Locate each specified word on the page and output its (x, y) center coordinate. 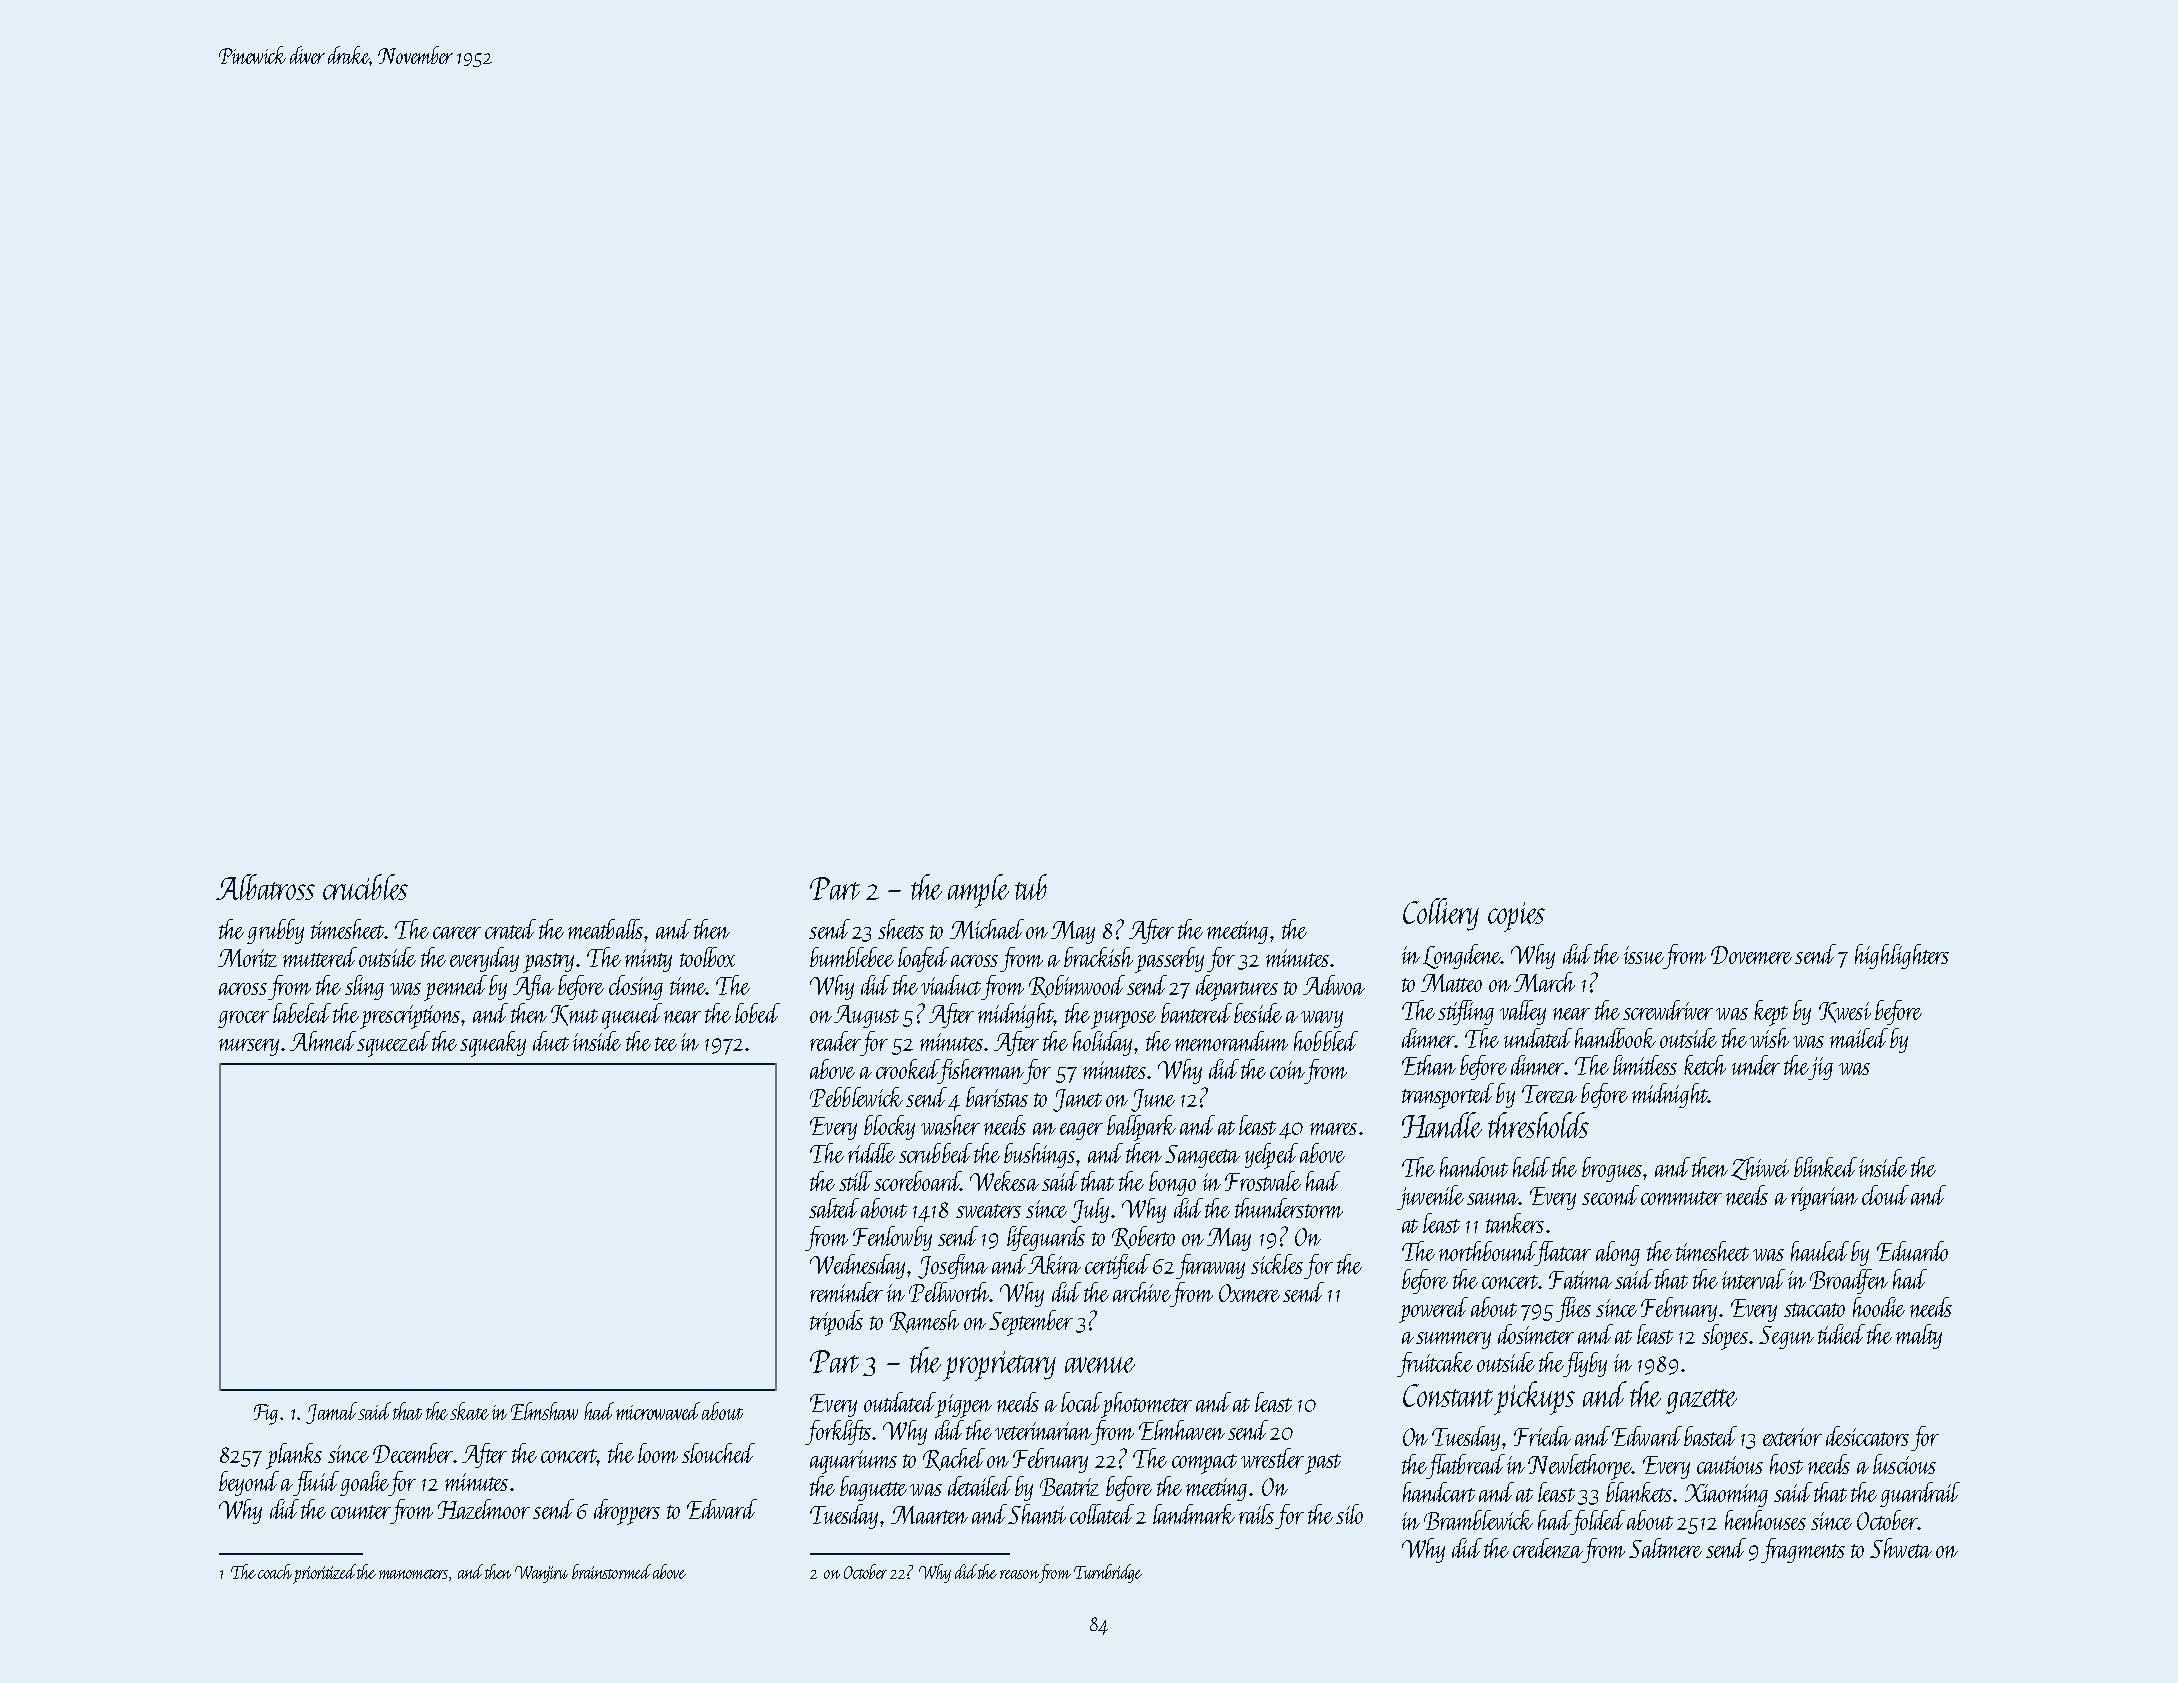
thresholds (1538, 1125)
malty (1919, 1336)
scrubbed (935, 1153)
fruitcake (1435, 1364)
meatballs (605, 929)
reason (1019, 1574)
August (866, 1016)
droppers (627, 1512)
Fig (266, 1414)
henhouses (1765, 1520)
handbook (1615, 1038)
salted (834, 1208)
